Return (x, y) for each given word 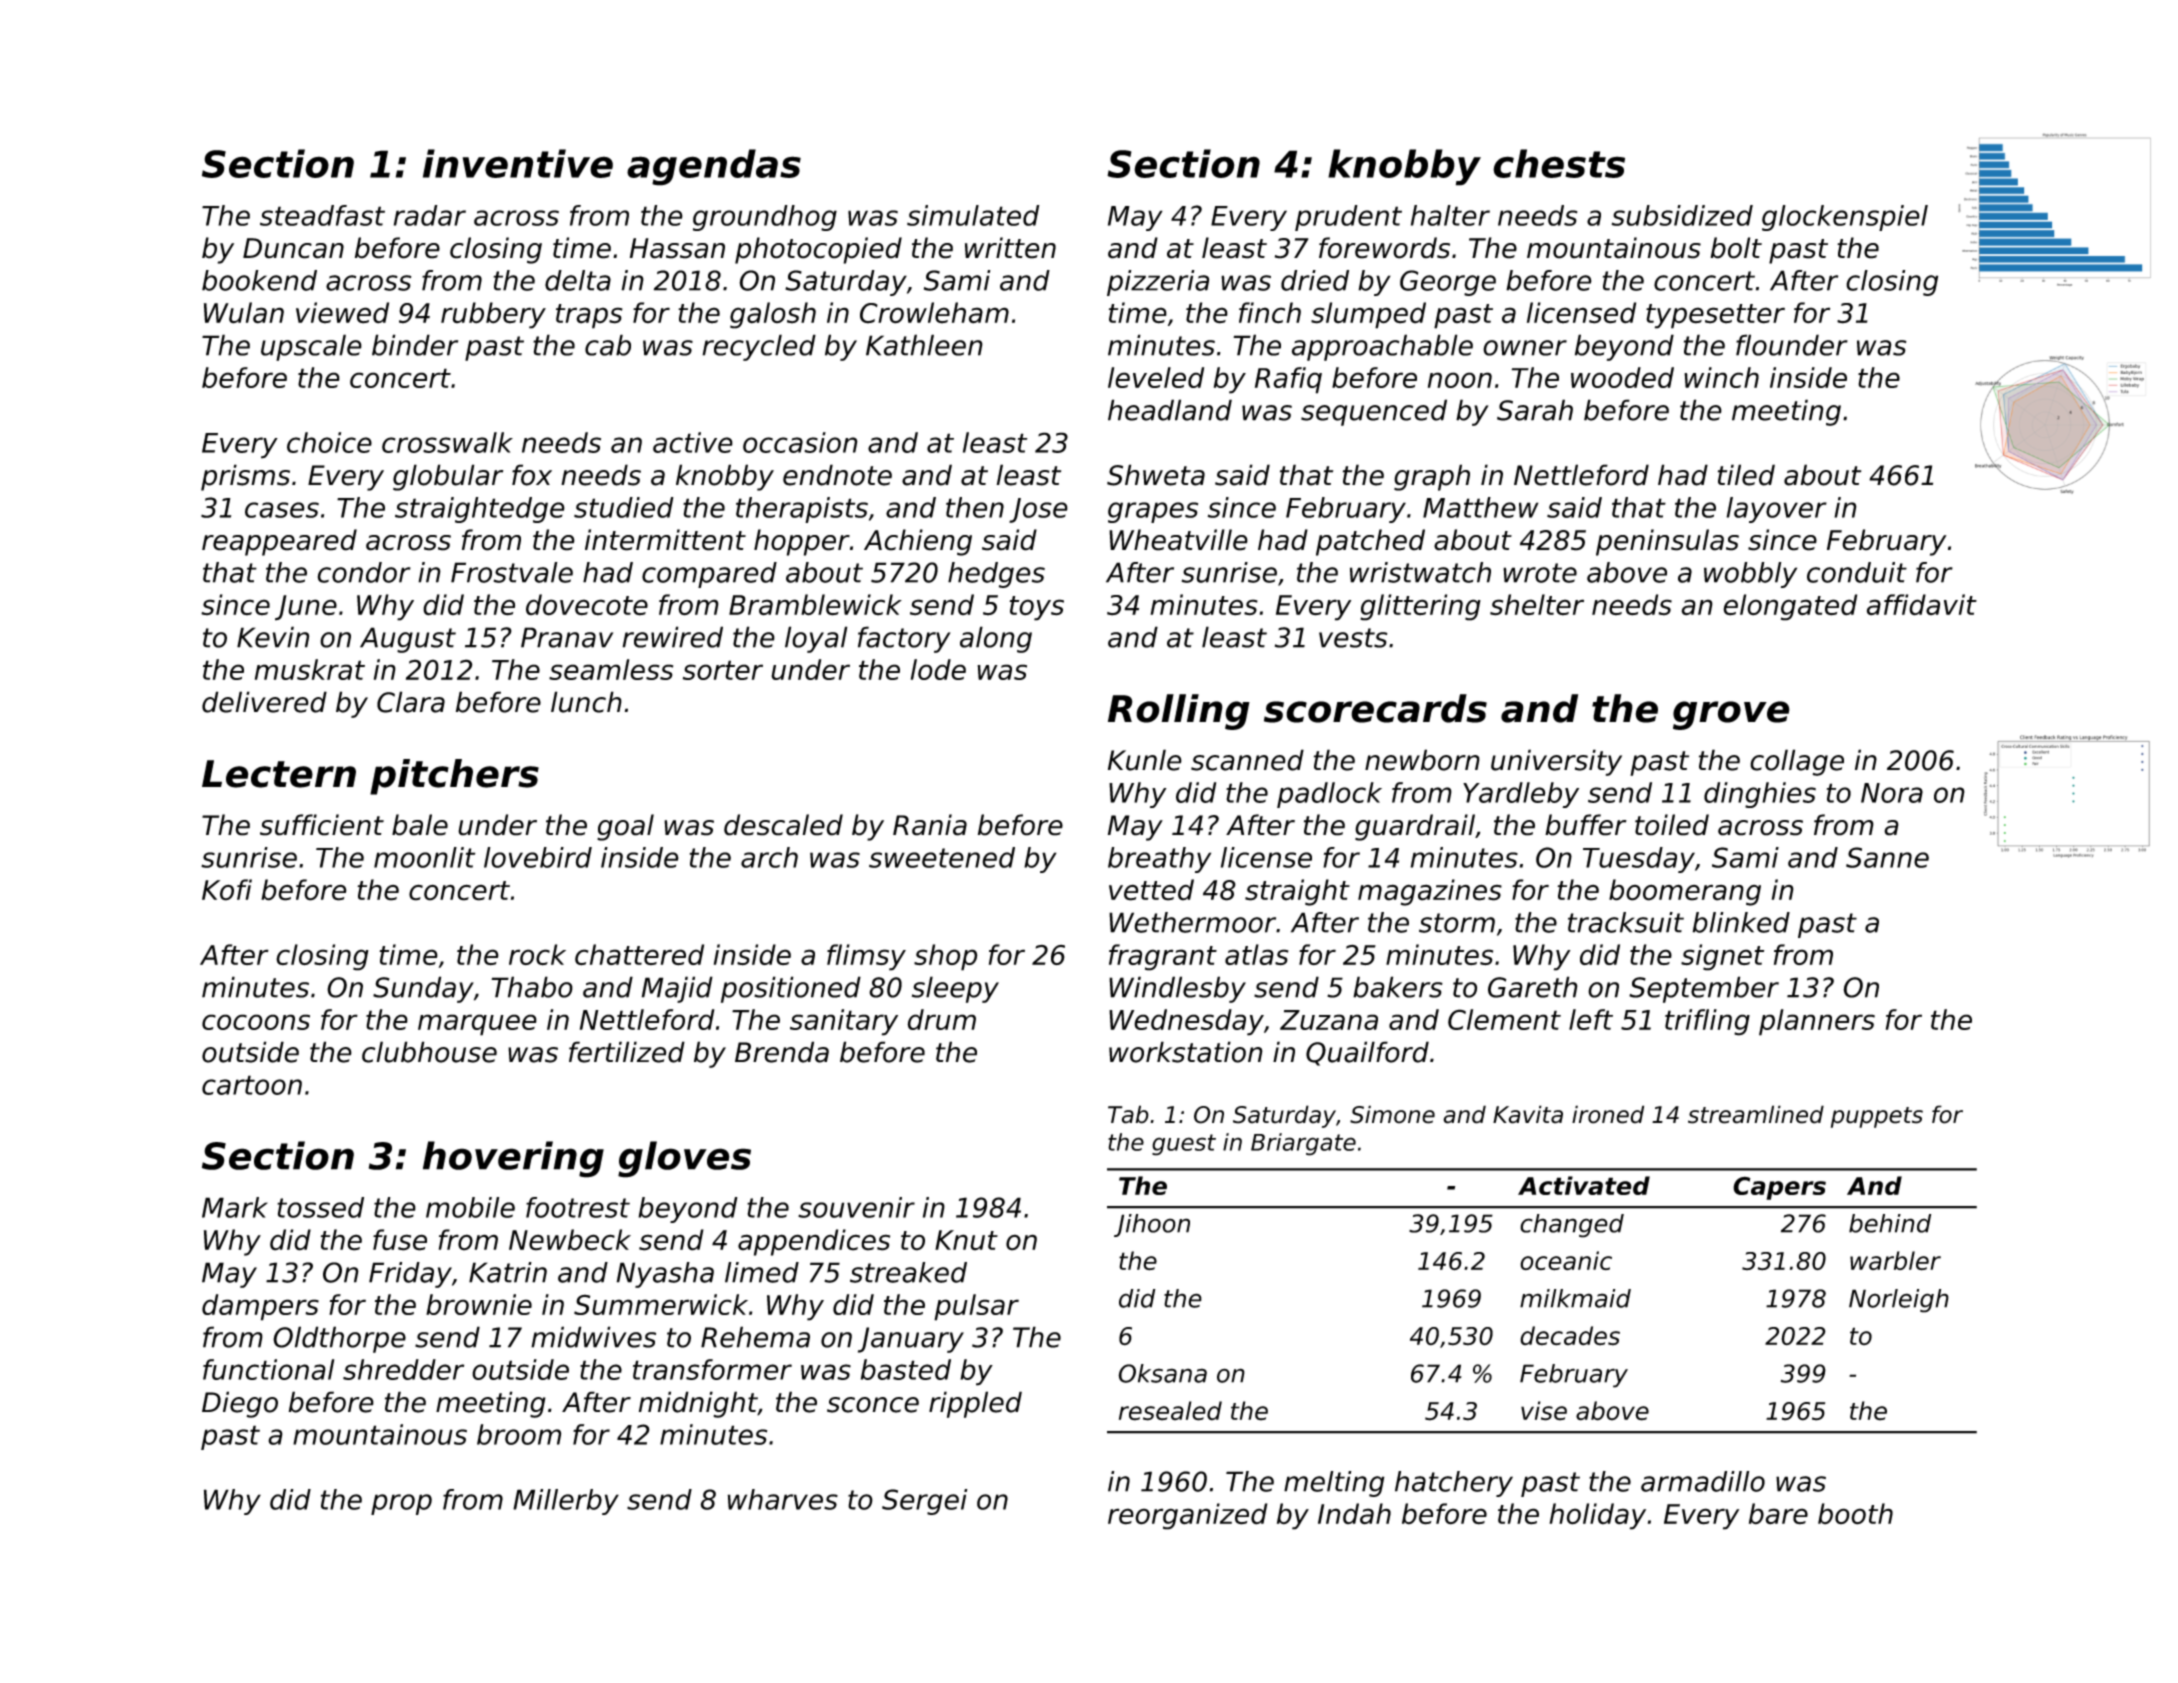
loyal (816, 639)
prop (401, 1504)
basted (906, 1369)
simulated (973, 215)
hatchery (1454, 1484)
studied (624, 507)
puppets (1877, 1117)
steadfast (322, 215)
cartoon (252, 1085)
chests (1559, 163)
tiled (1746, 475)
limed (762, 1272)
